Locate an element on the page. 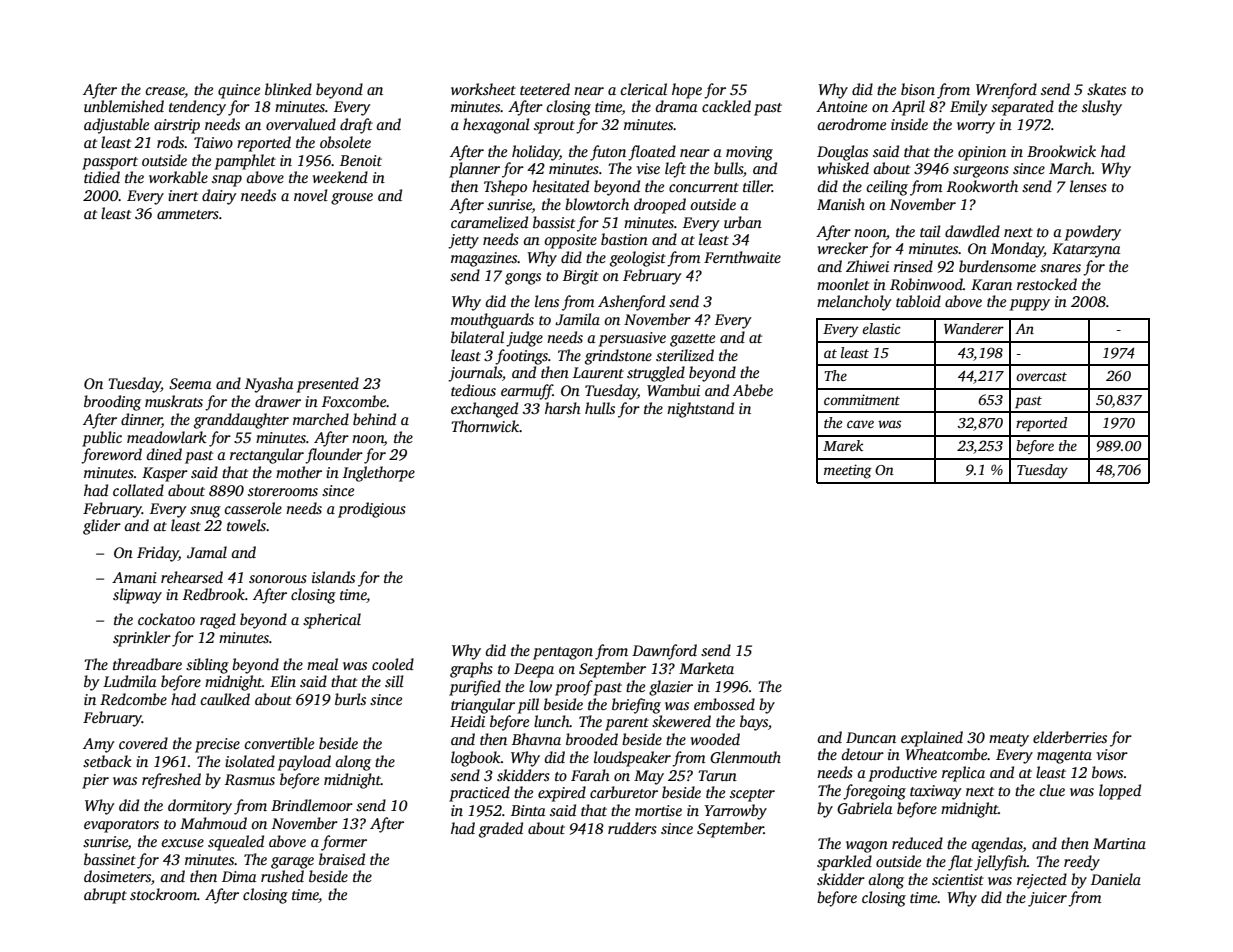 This page has height=952, width=1233. slipway is located at coordinates (137, 596).
